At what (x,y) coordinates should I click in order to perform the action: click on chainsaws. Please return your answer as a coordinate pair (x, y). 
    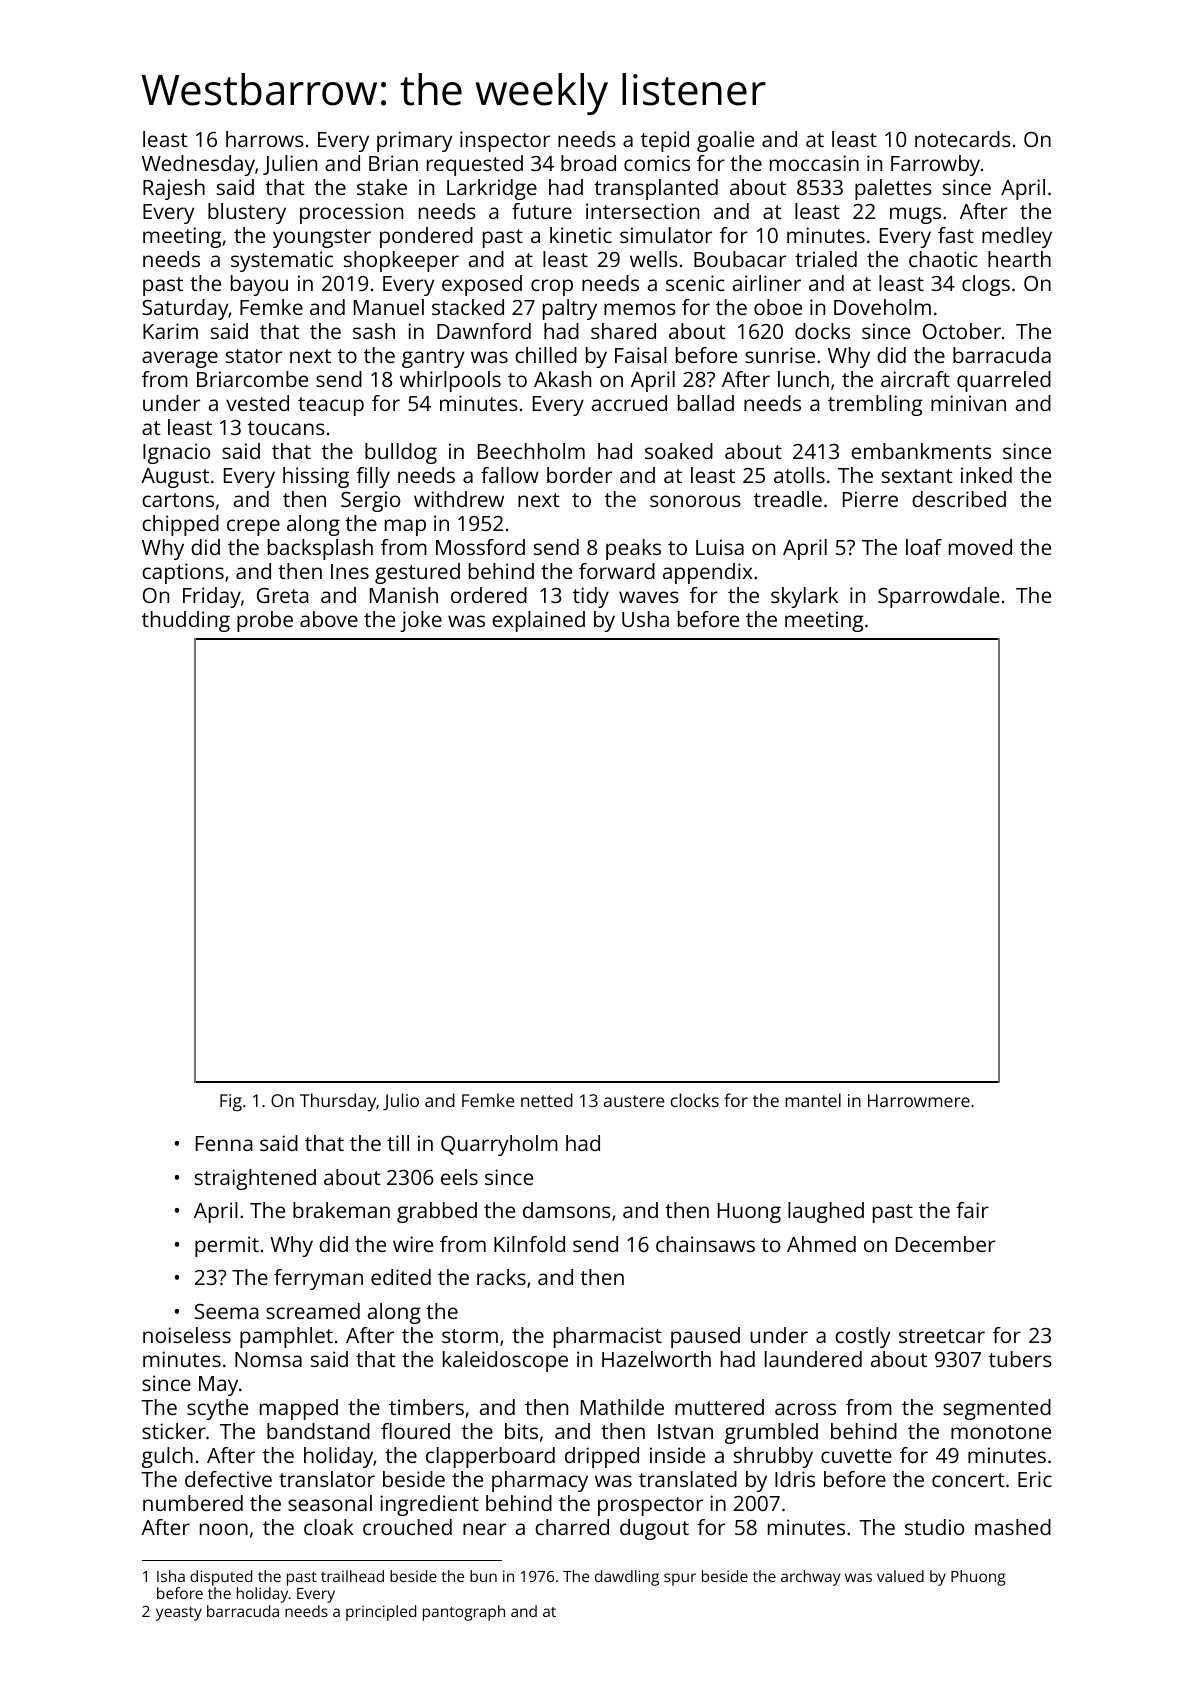
    Looking at the image, I should click on (705, 1244).
